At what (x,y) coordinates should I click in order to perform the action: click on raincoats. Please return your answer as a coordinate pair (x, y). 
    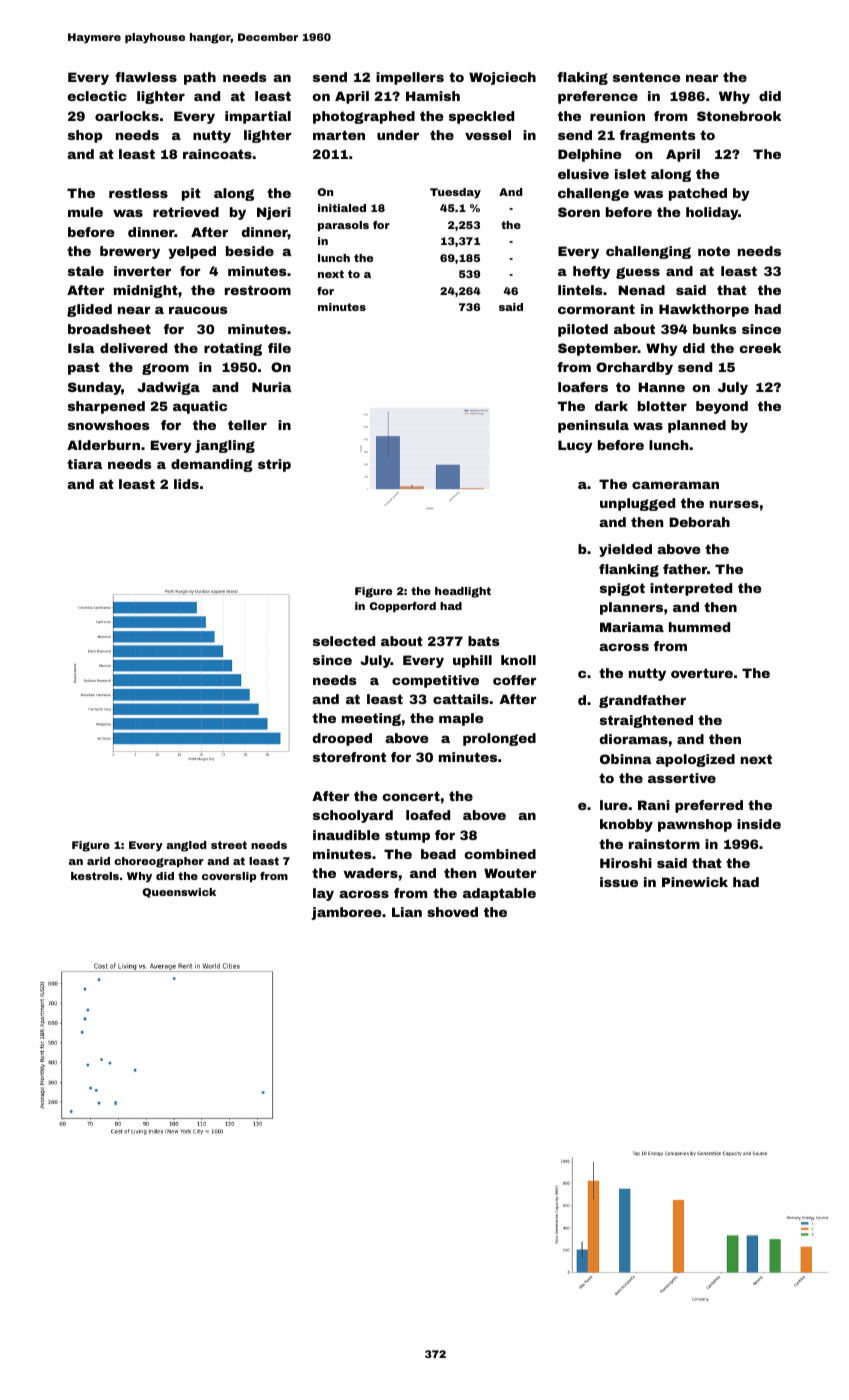
    Looking at the image, I should click on (217, 154).
